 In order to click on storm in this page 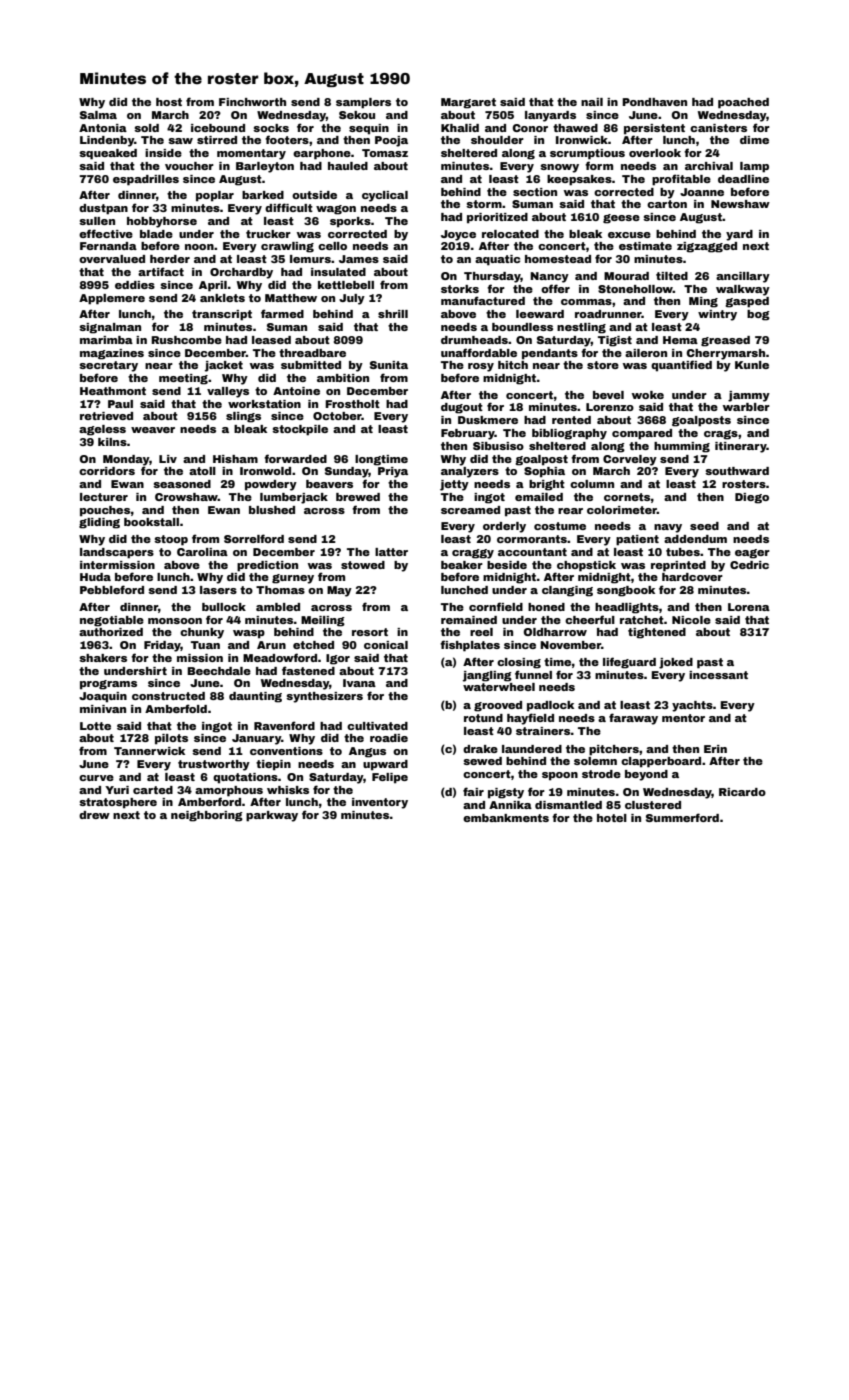, I will do `click(484, 204)`.
